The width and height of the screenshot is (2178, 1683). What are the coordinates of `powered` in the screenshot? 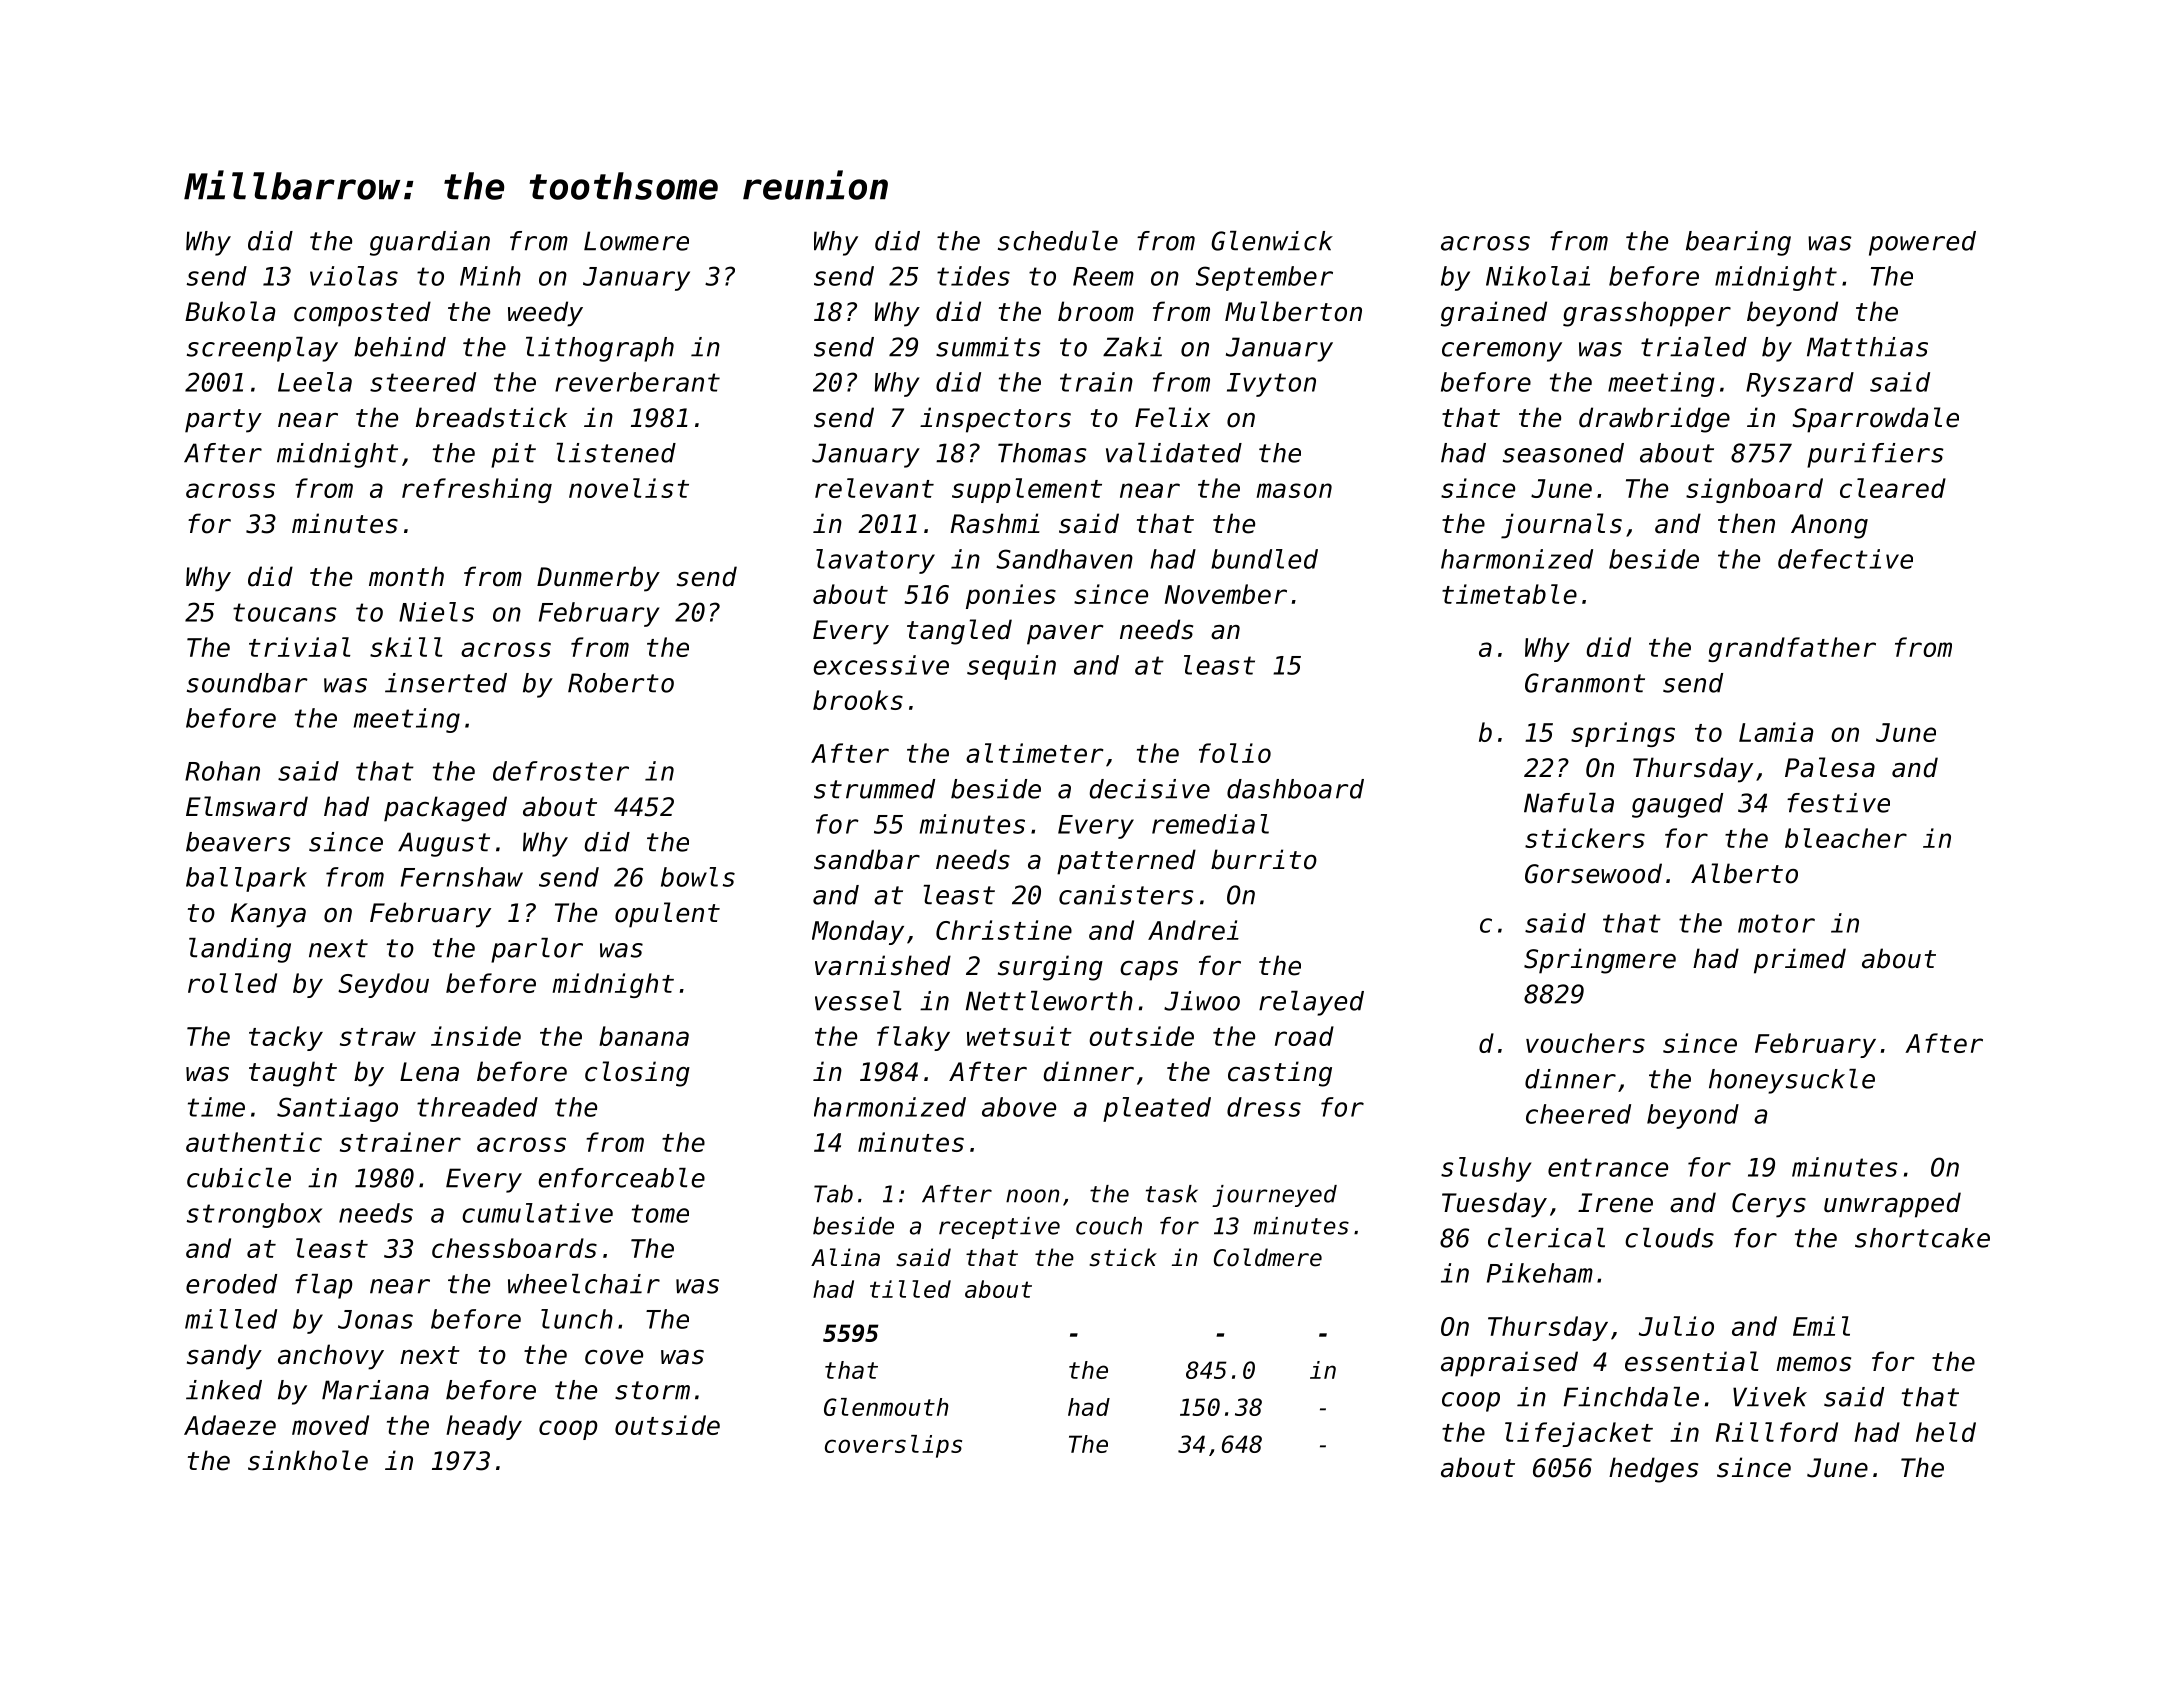 It's located at (1922, 243).
